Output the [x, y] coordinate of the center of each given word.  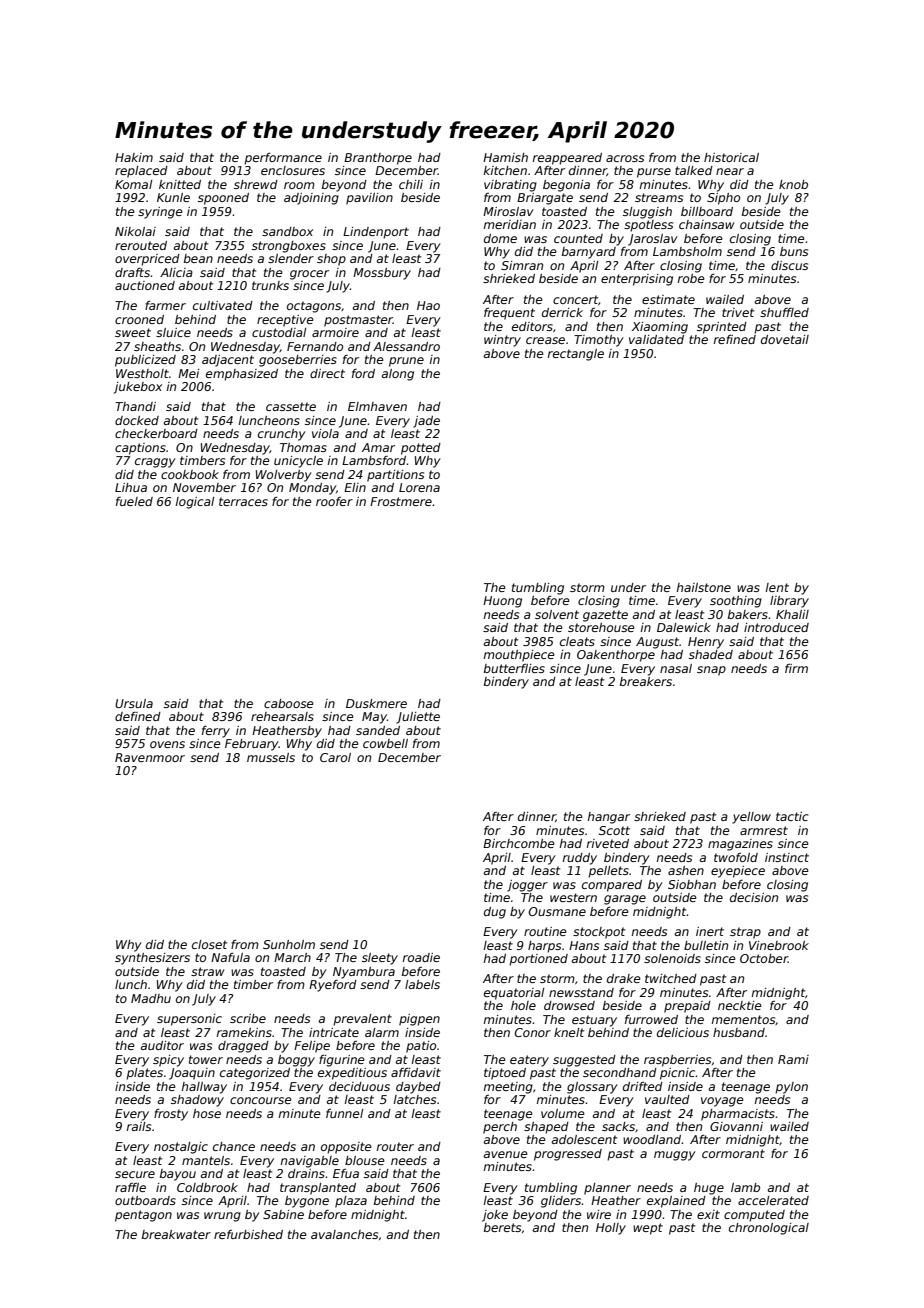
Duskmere [376, 703]
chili [411, 184]
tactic [792, 816]
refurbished [248, 1234]
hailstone [704, 587]
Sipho [723, 199]
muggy [675, 1156]
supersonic [189, 1020]
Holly [611, 1229]
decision [754, 897]
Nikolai [135, 231]
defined [138, 716]
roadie [421, 957]
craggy [155, 463]
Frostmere [401, 501]
